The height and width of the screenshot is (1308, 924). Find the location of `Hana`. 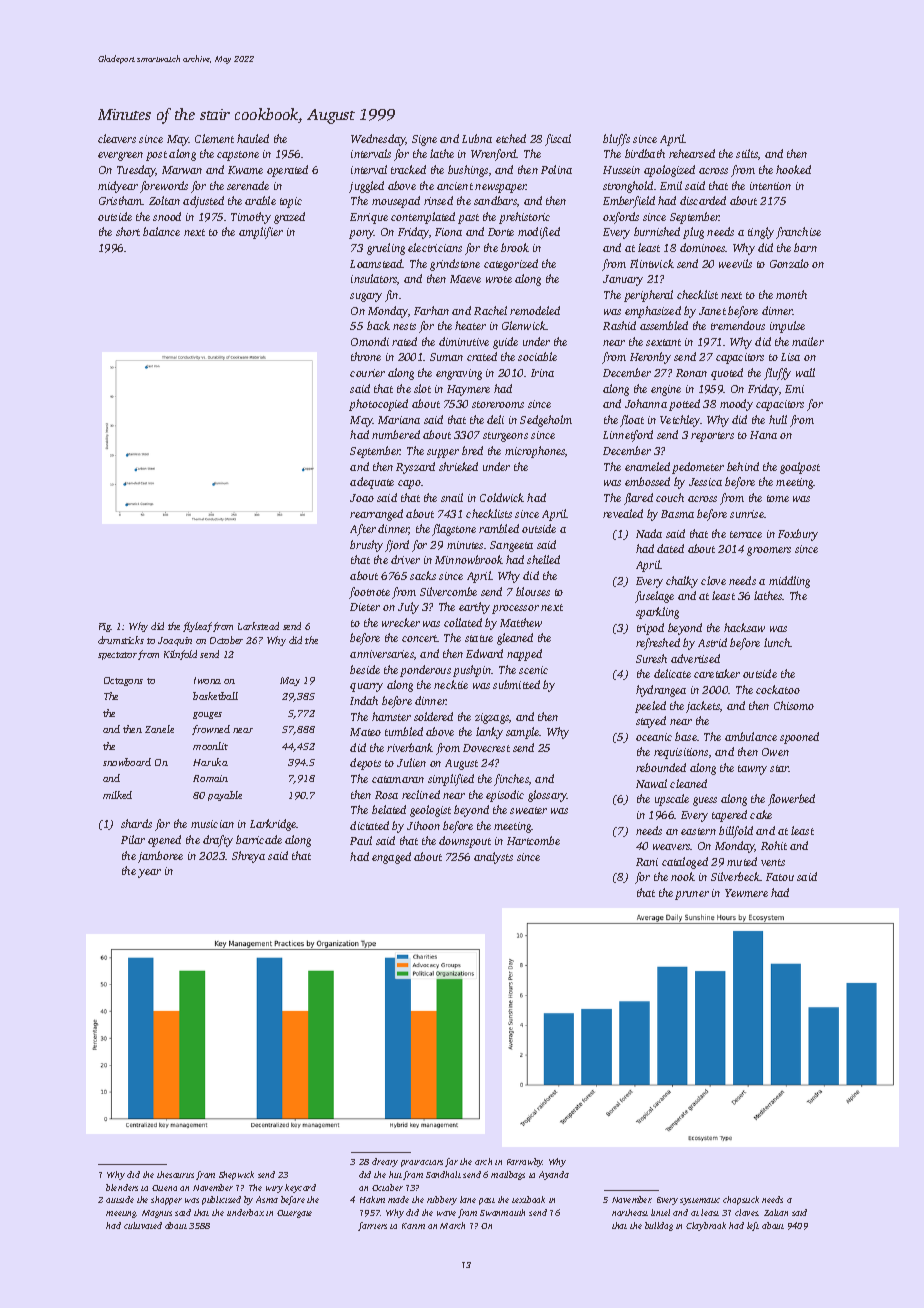

Hana is located at coordinates (763, 435).
